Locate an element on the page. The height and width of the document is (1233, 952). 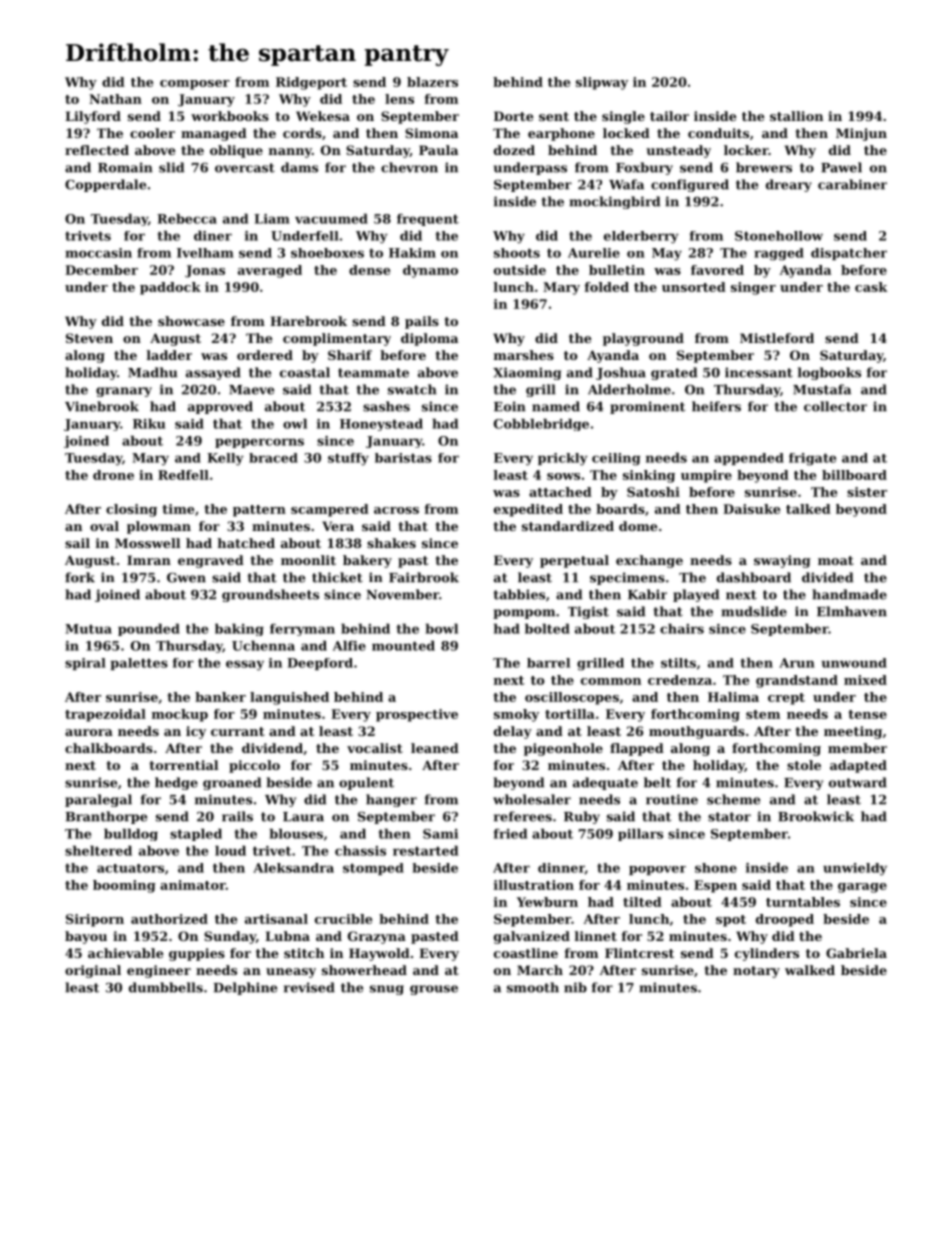
Tigist is located at coordinates (588, 612).
